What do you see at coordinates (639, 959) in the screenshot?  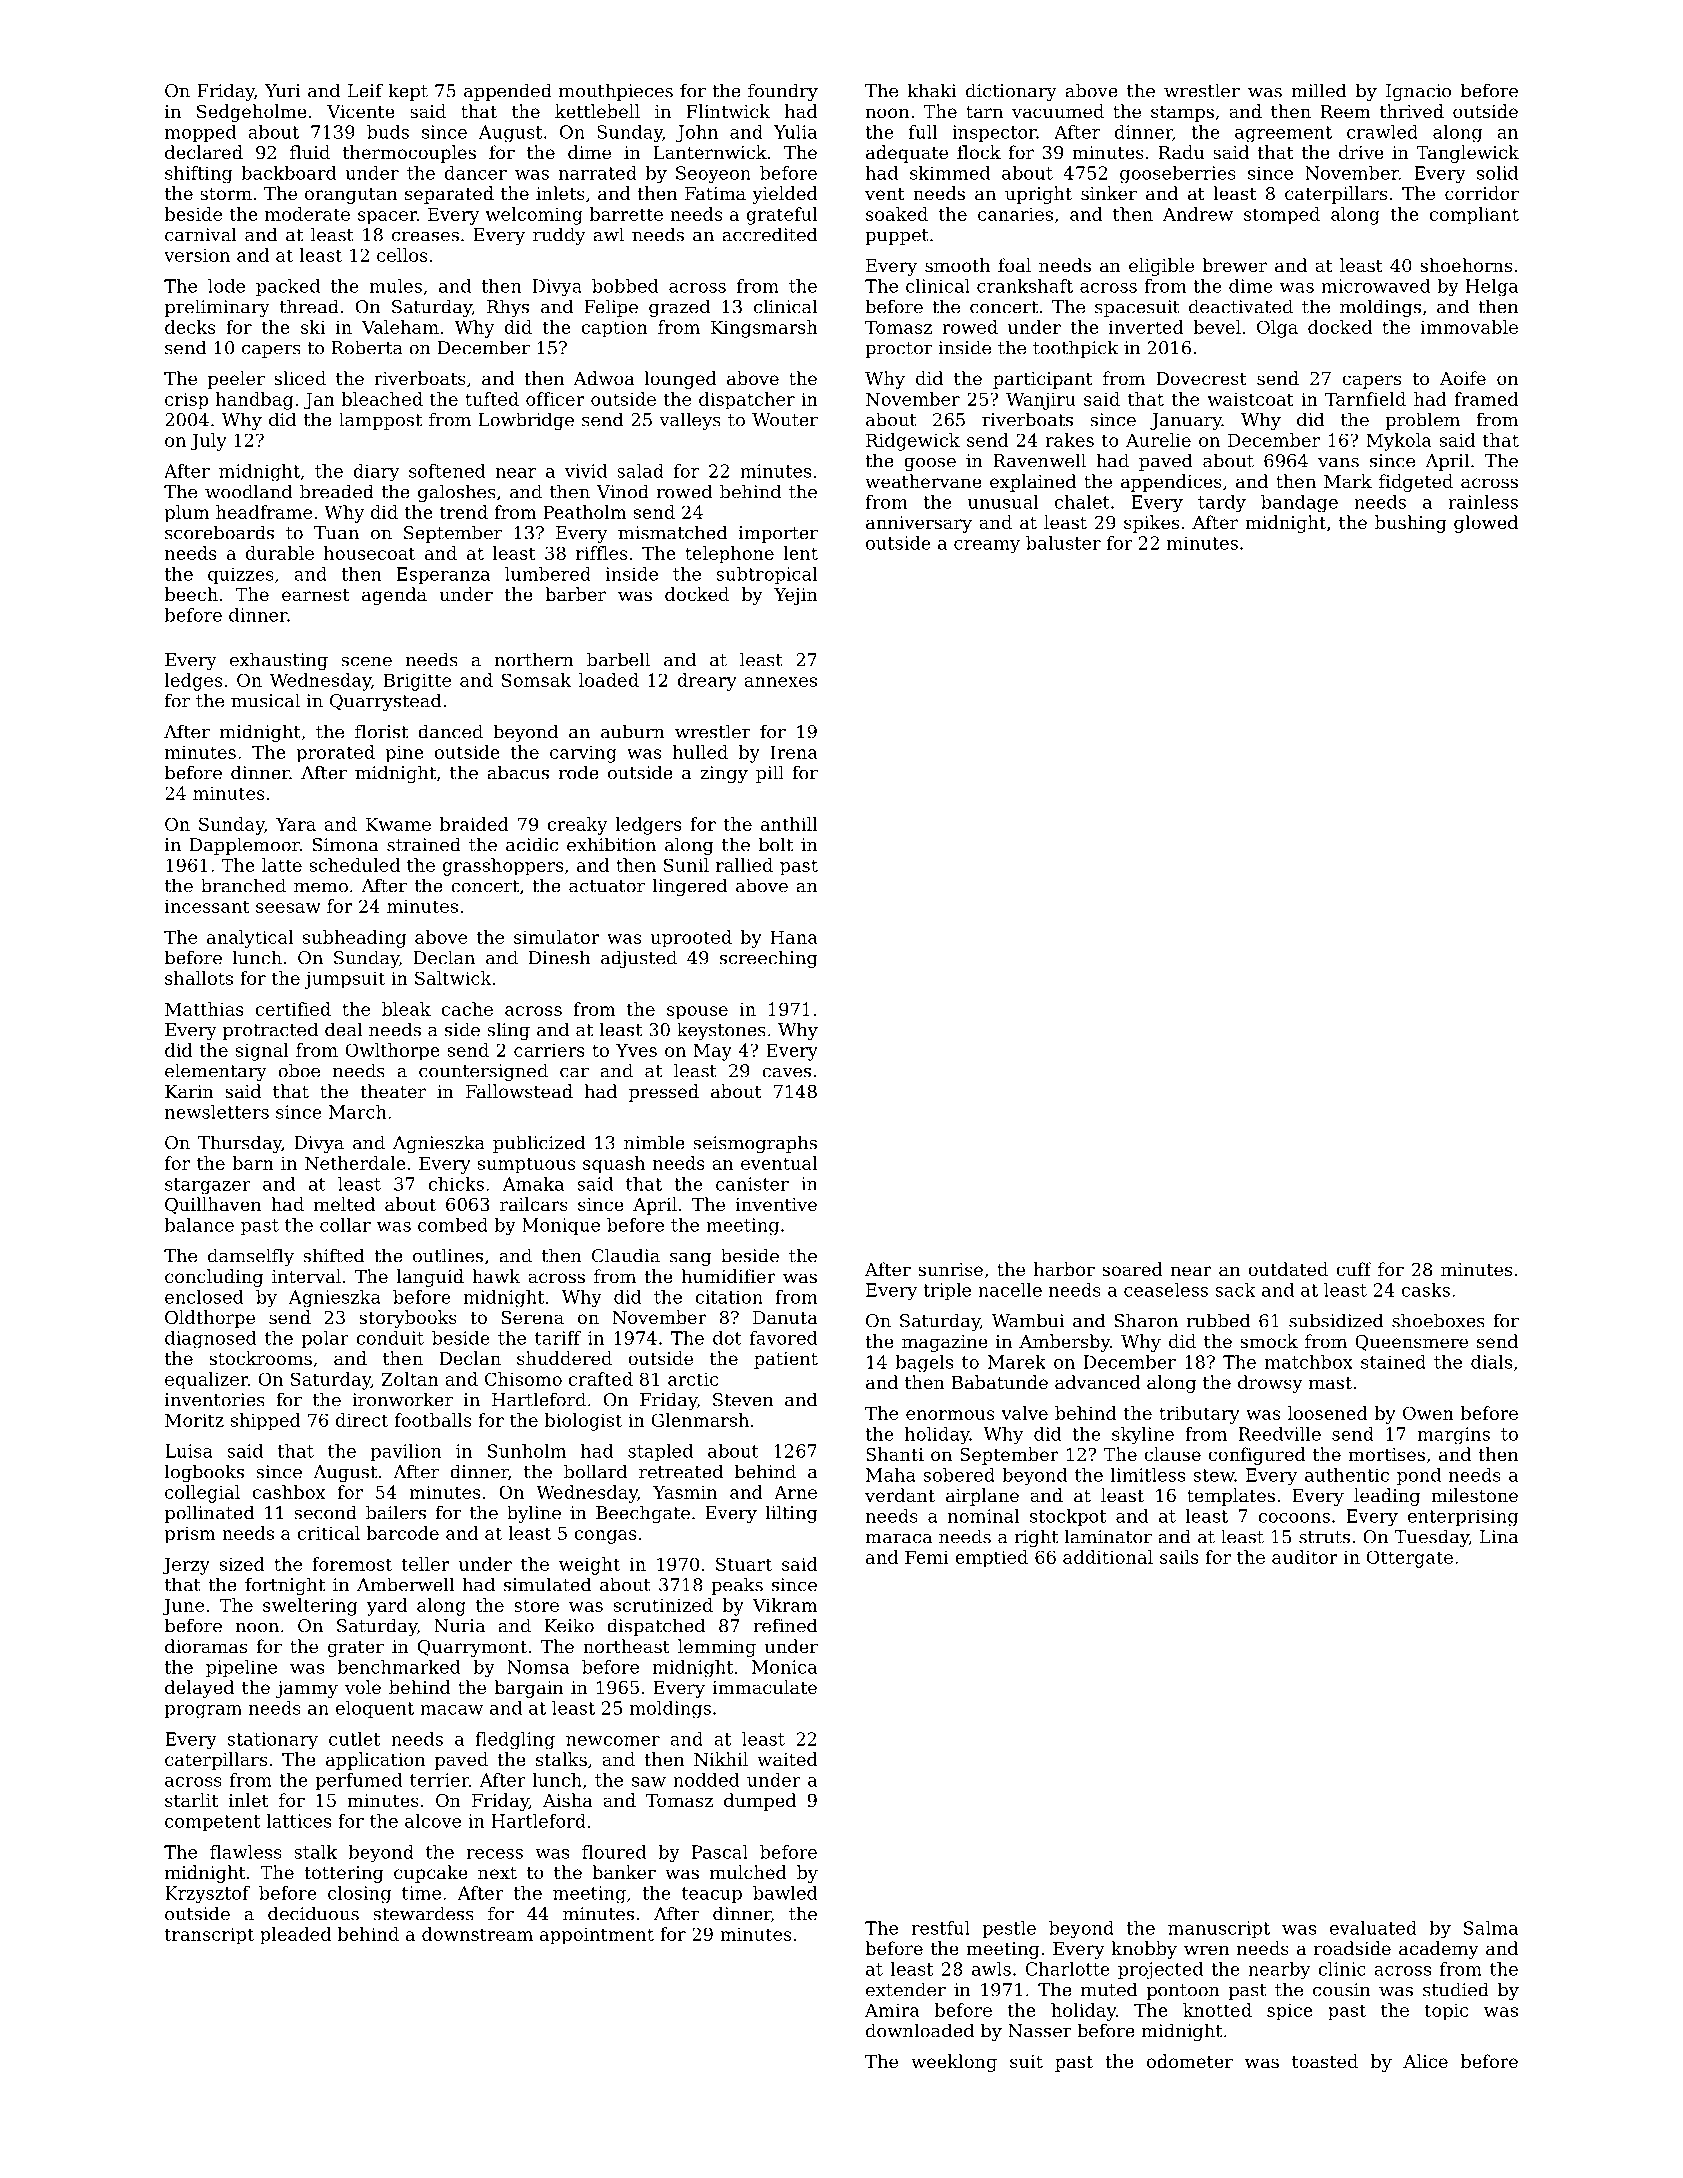 I see `adjusted` at bounding box center [639, 959].
